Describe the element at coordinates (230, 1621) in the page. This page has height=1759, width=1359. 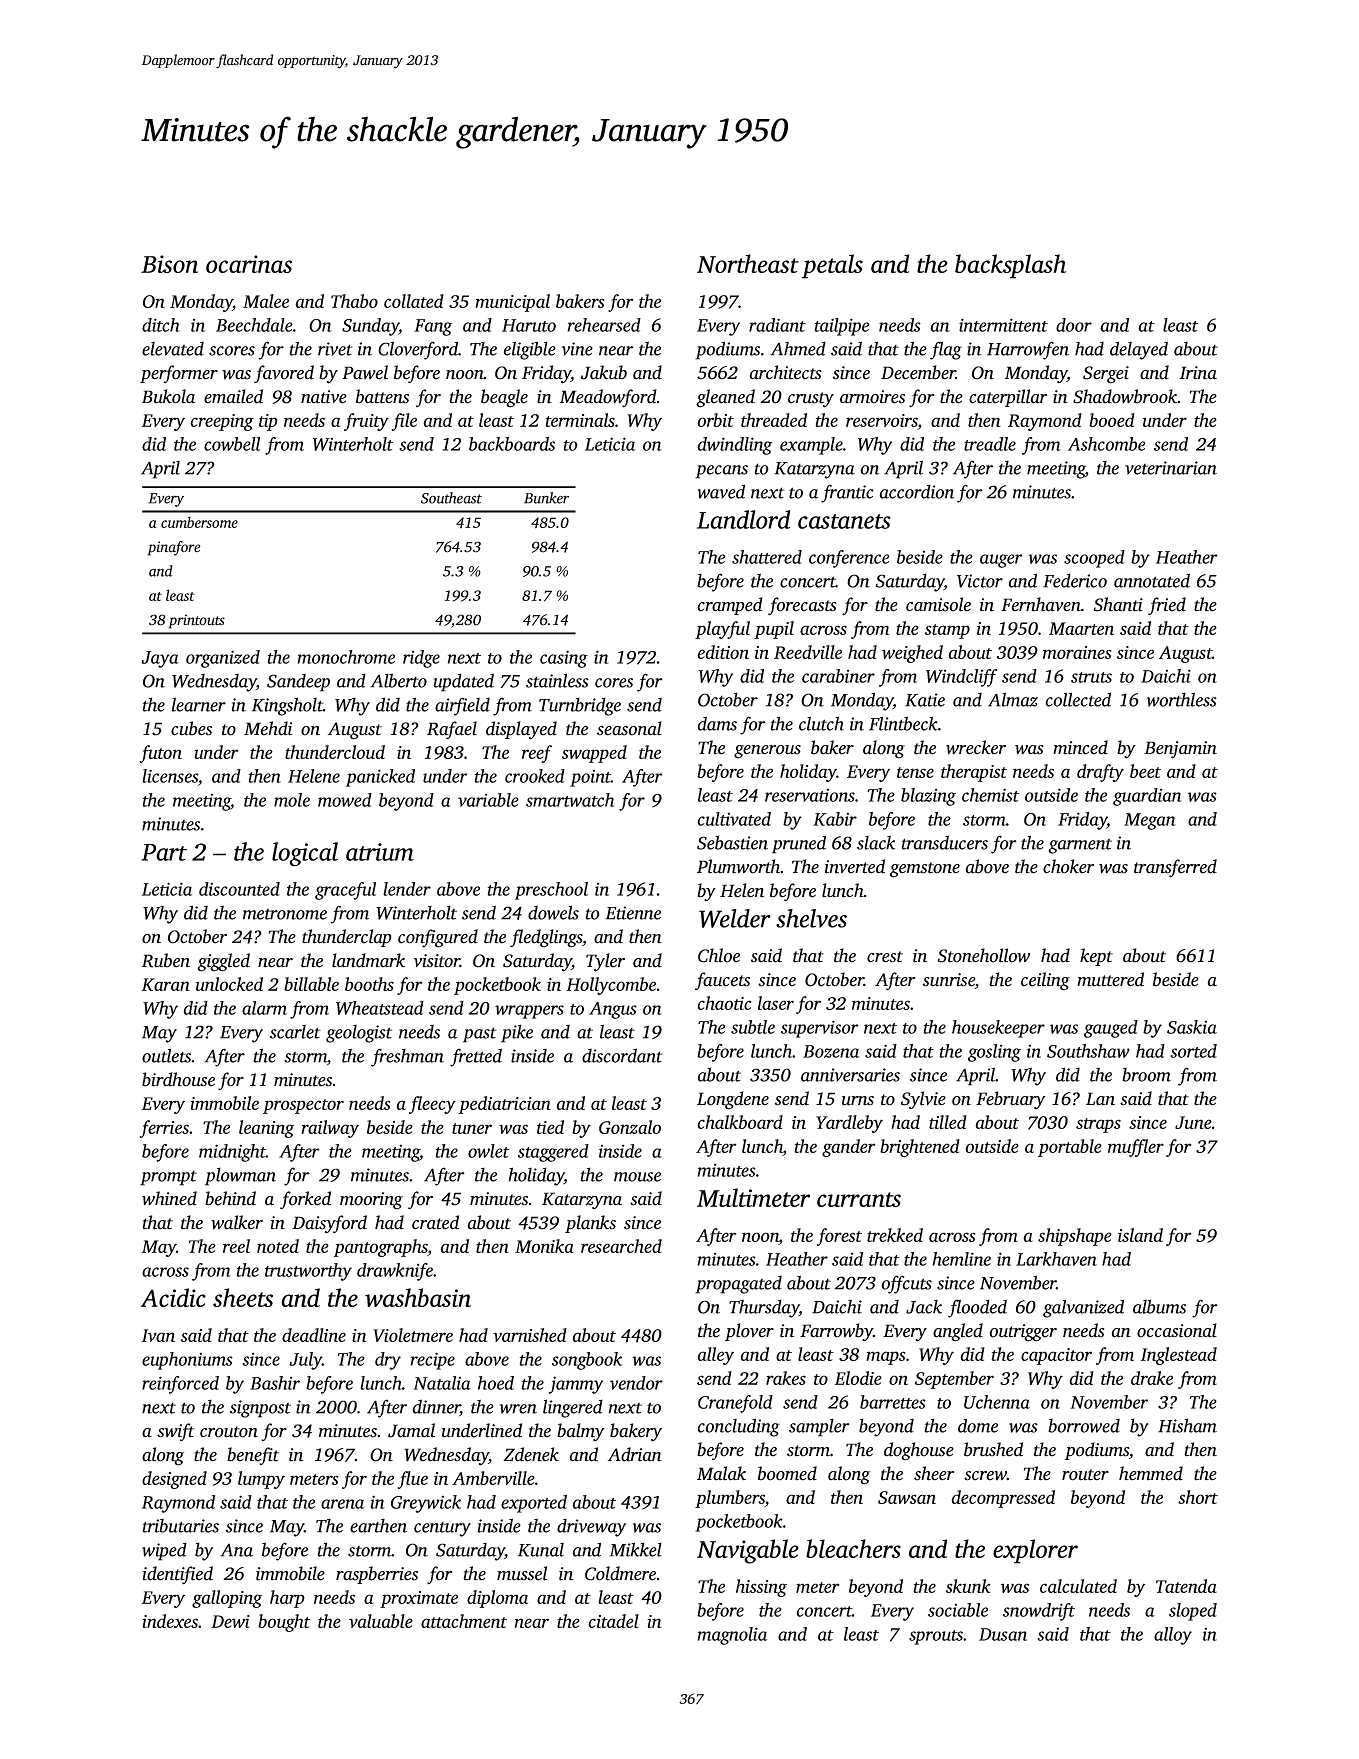
I see `Dewi` at that location.
